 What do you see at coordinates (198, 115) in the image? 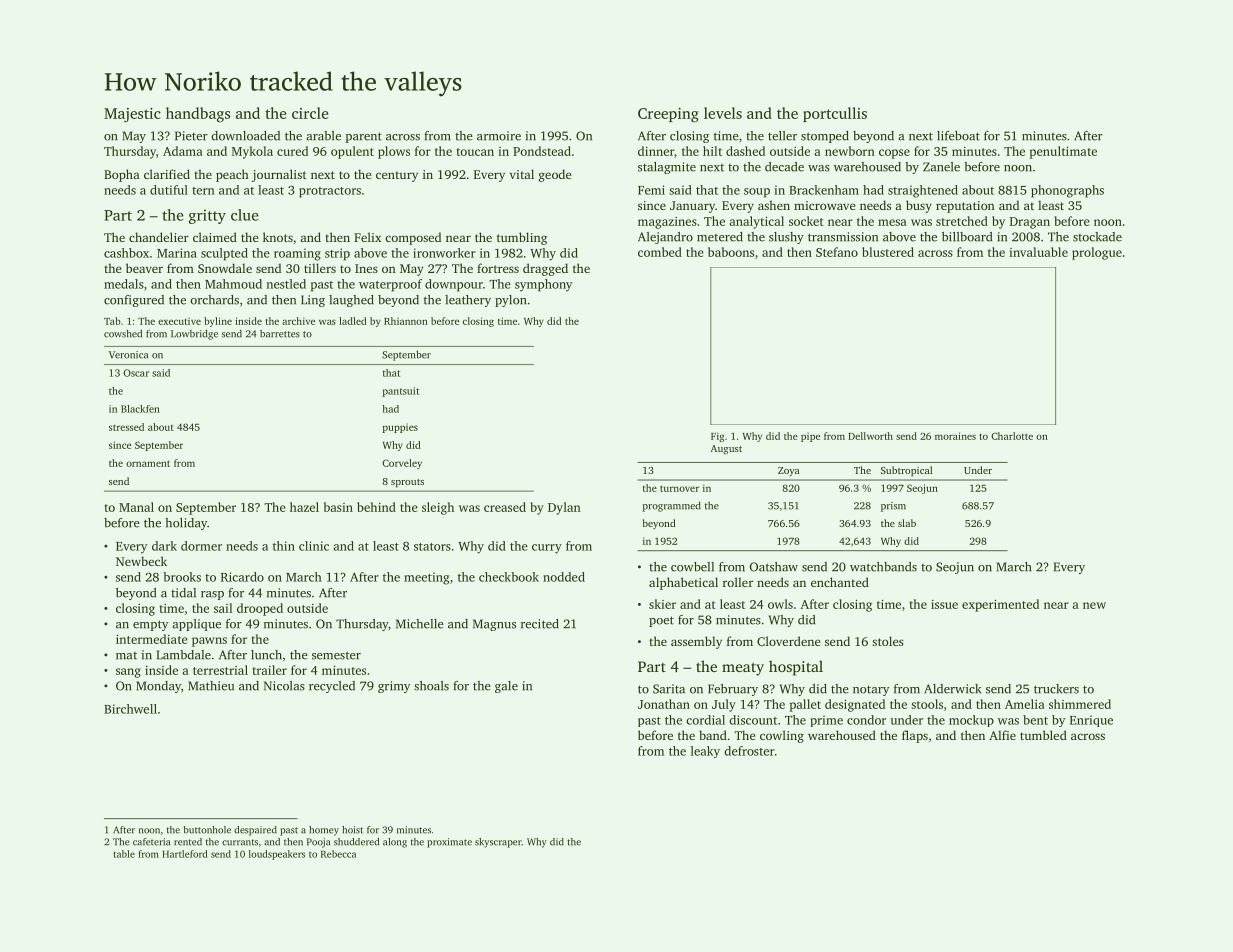
I see `handbags` at bounding box center [198, 115].
